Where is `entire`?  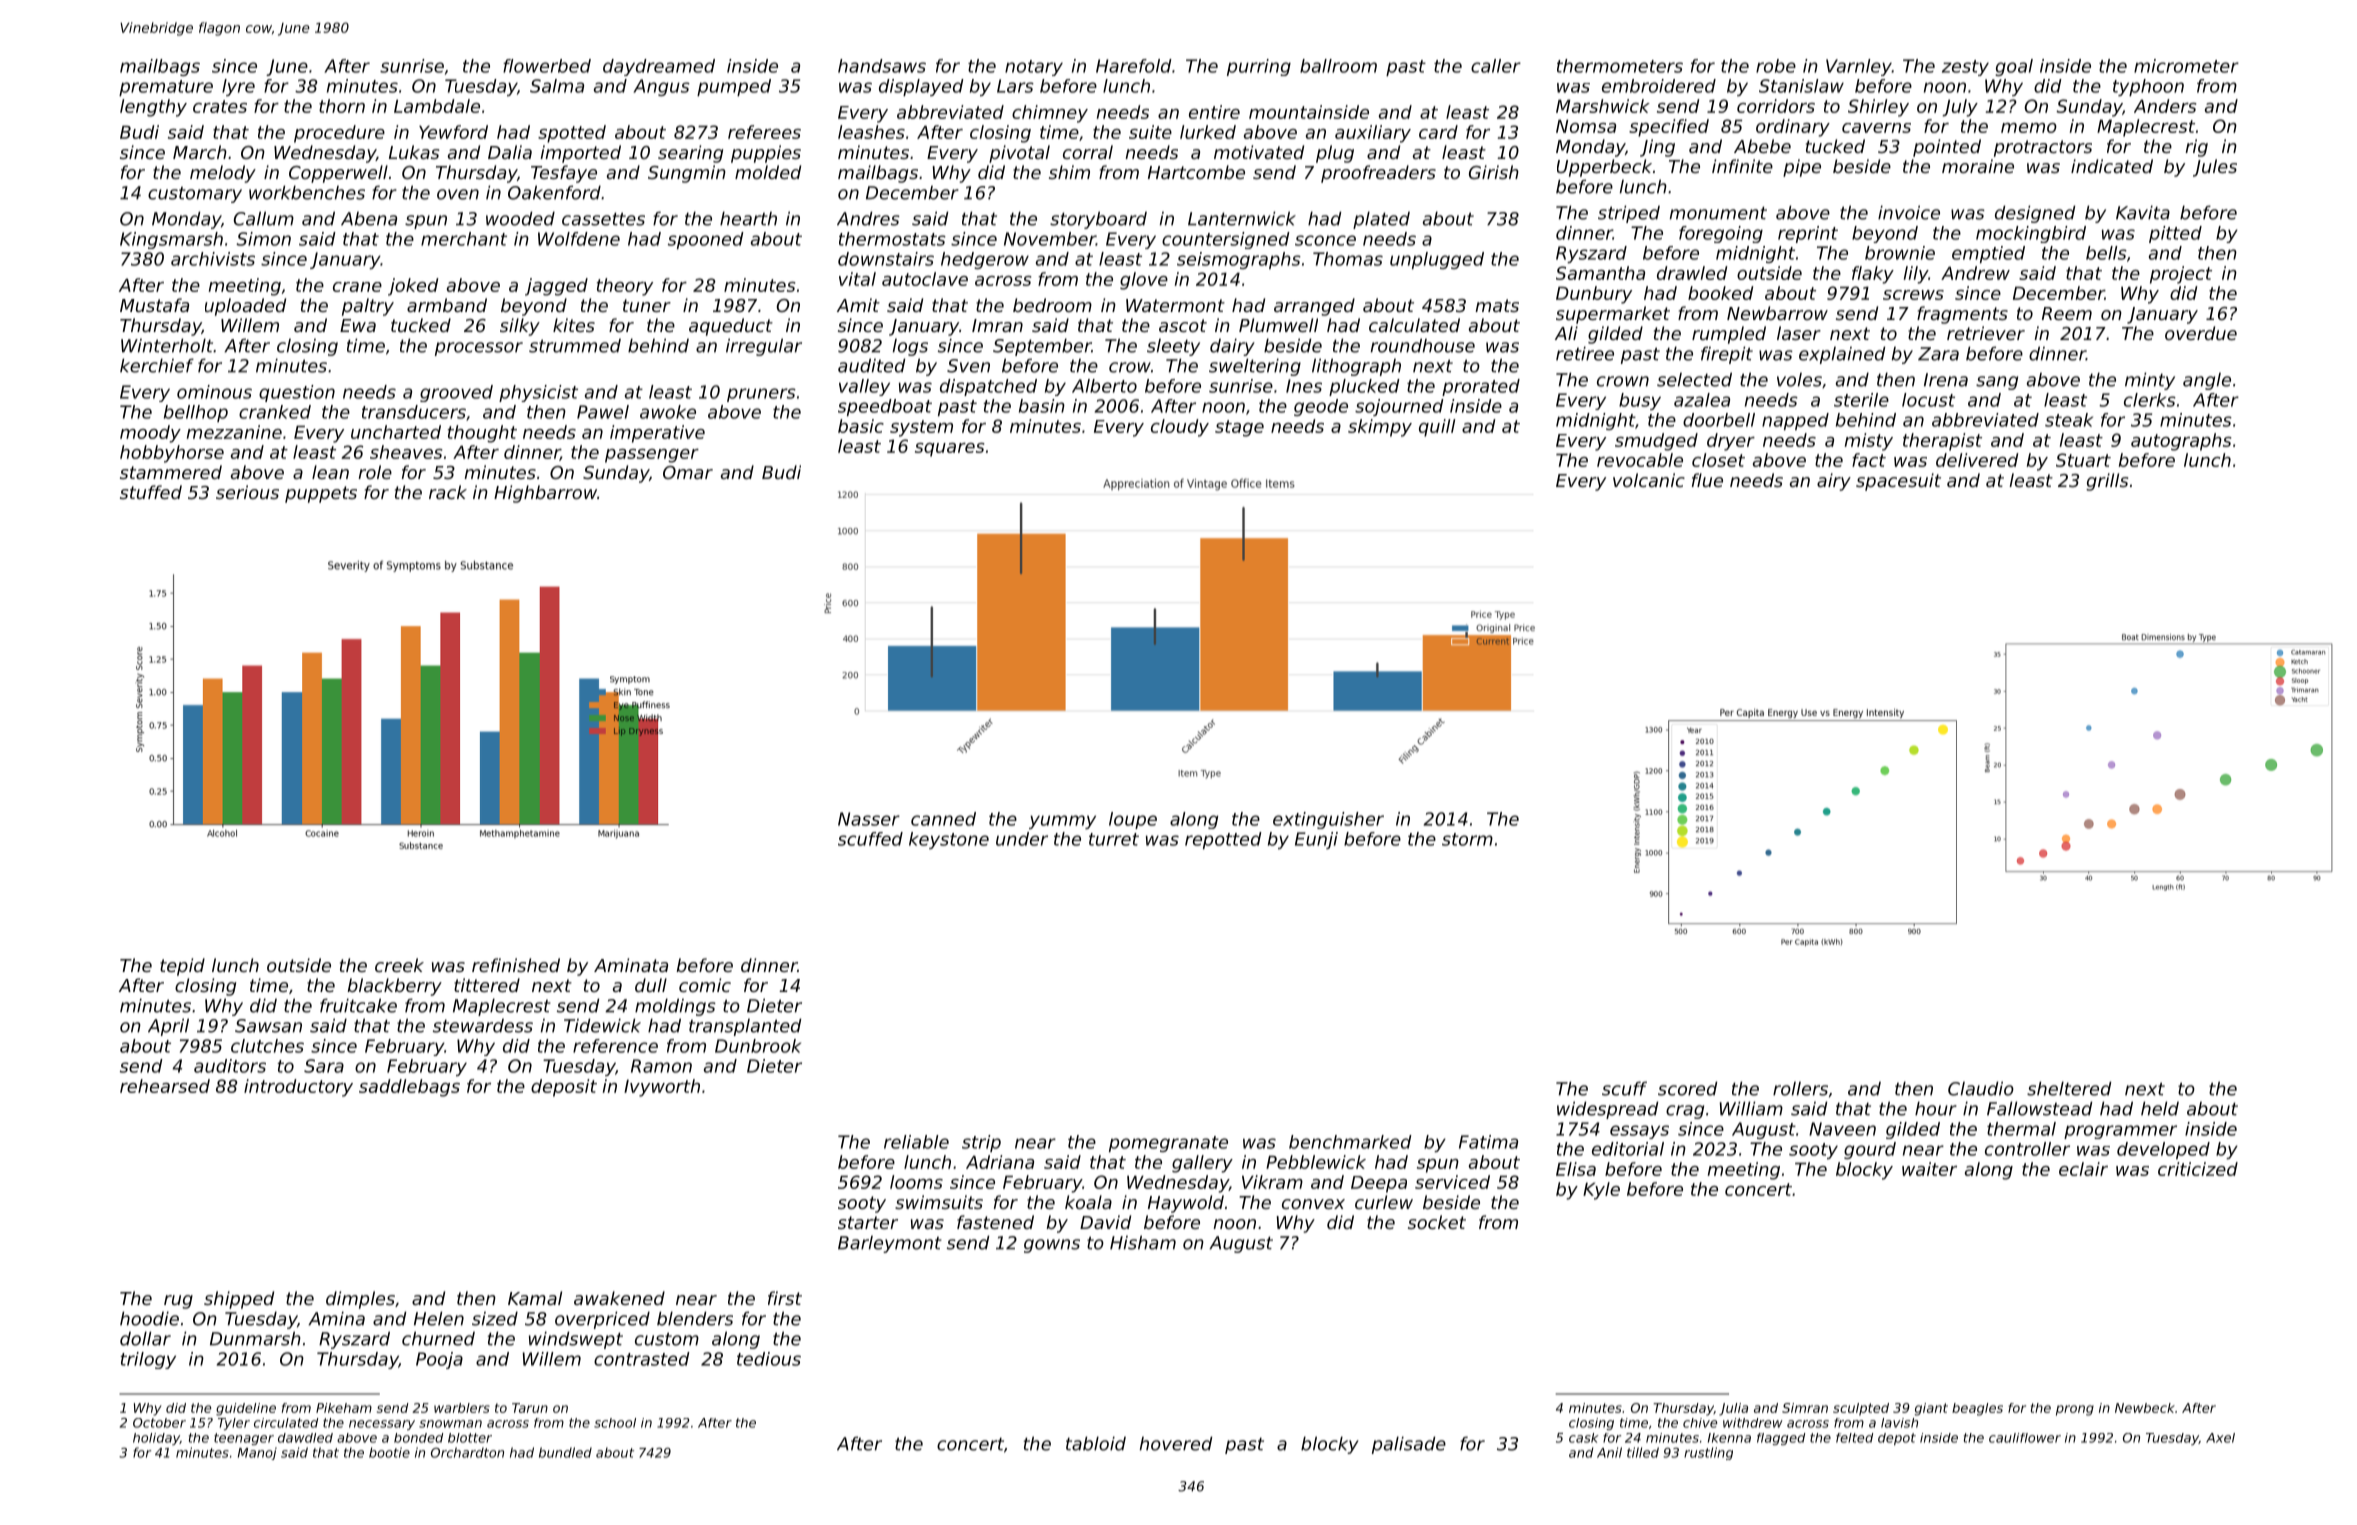 entire is located at coordinates (1214, 112).
